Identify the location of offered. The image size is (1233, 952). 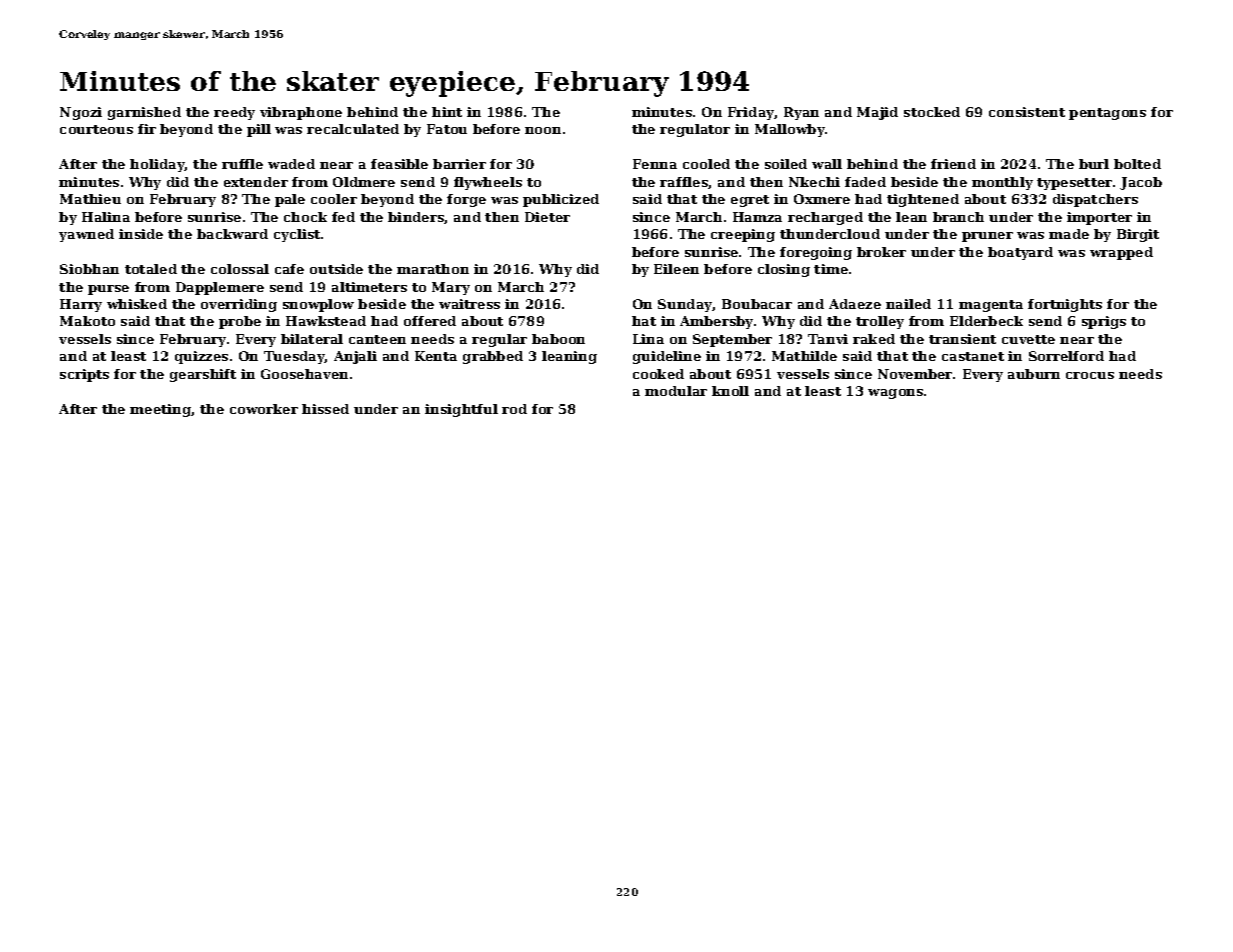
(430, 321).
